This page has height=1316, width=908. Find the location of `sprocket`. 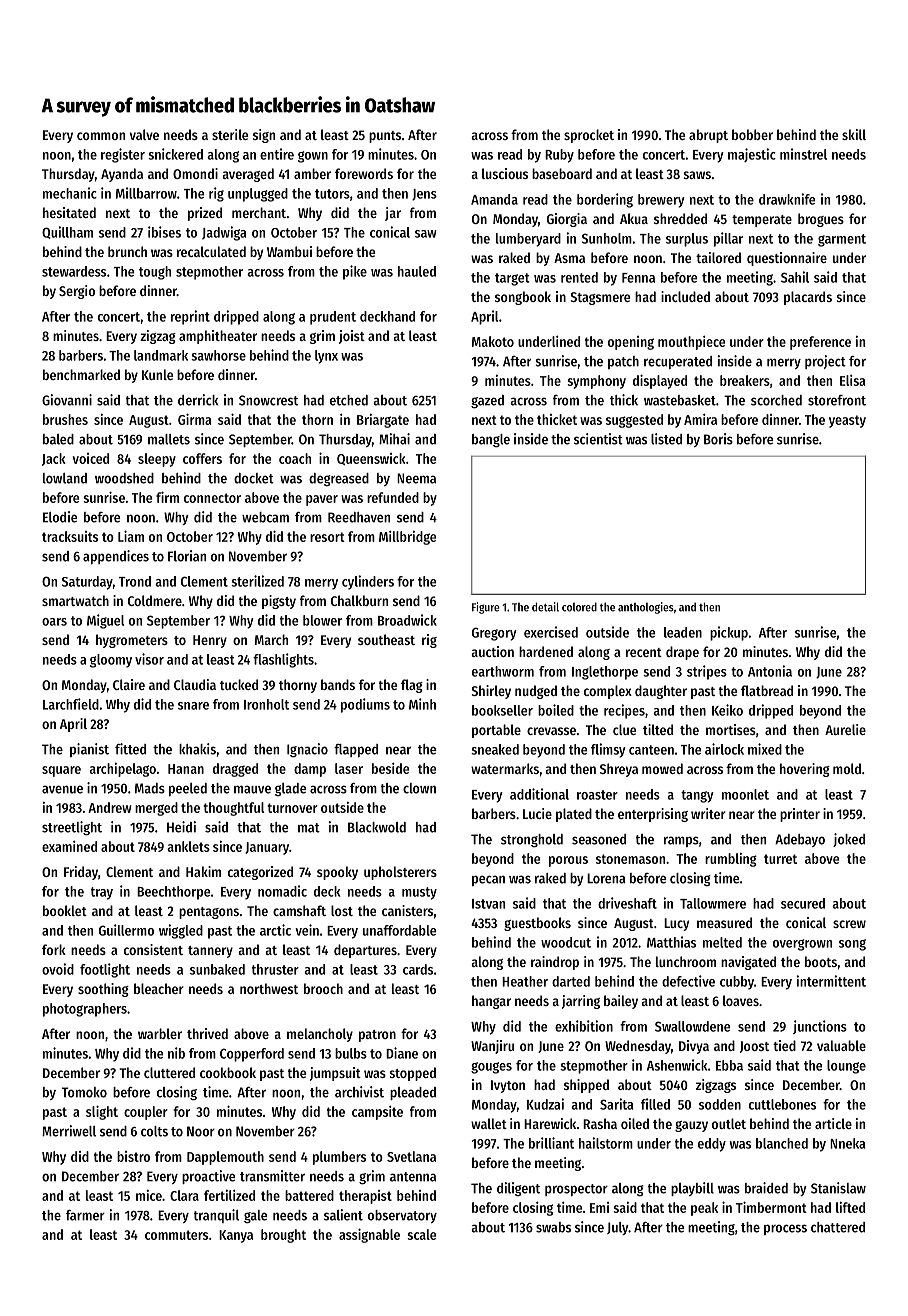

sprocket is located at coordinates (589, 136).
